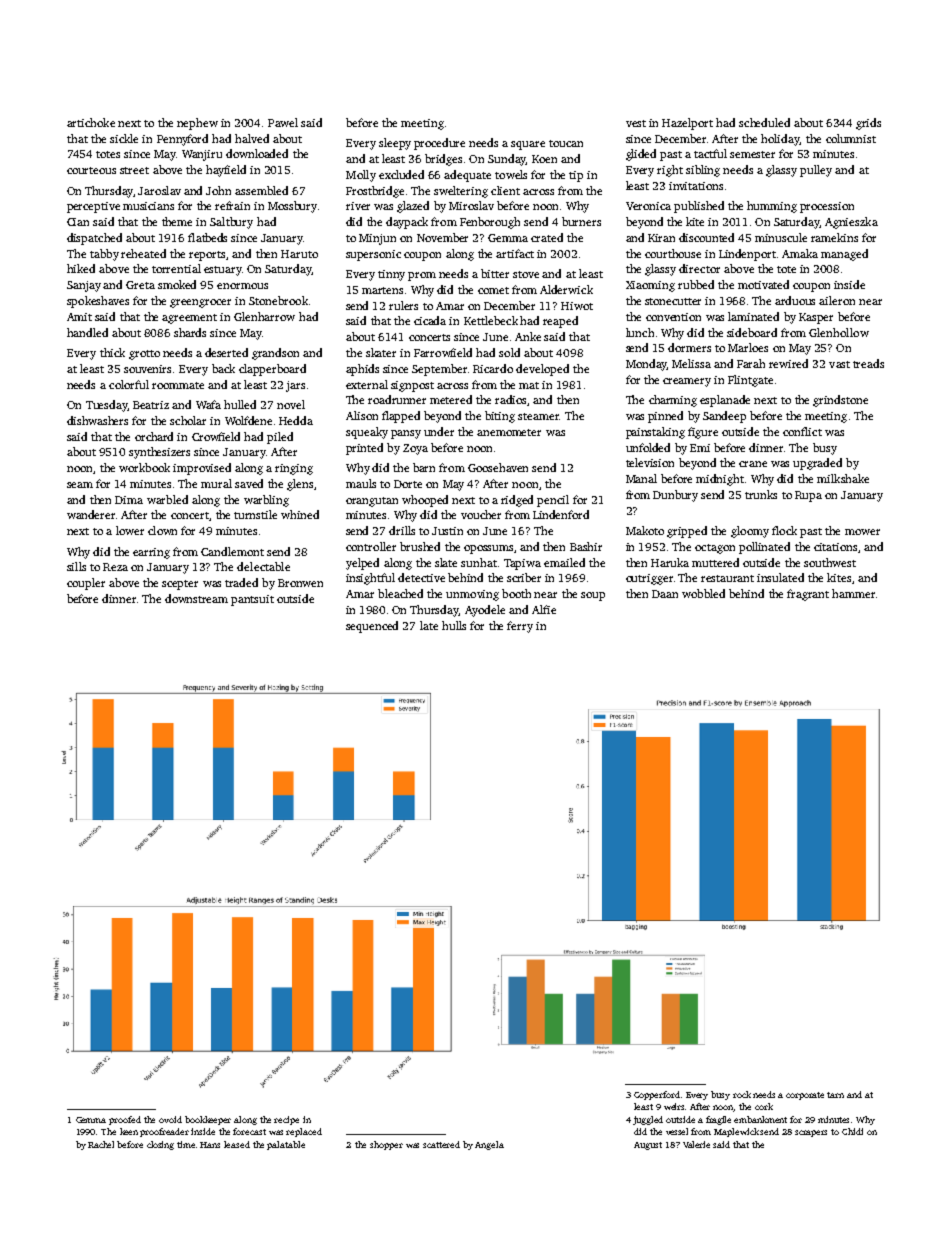 This page has width=952, height=1233. Describe the element at coordinates (542, 370) in the page. I see `developed` at that location.
